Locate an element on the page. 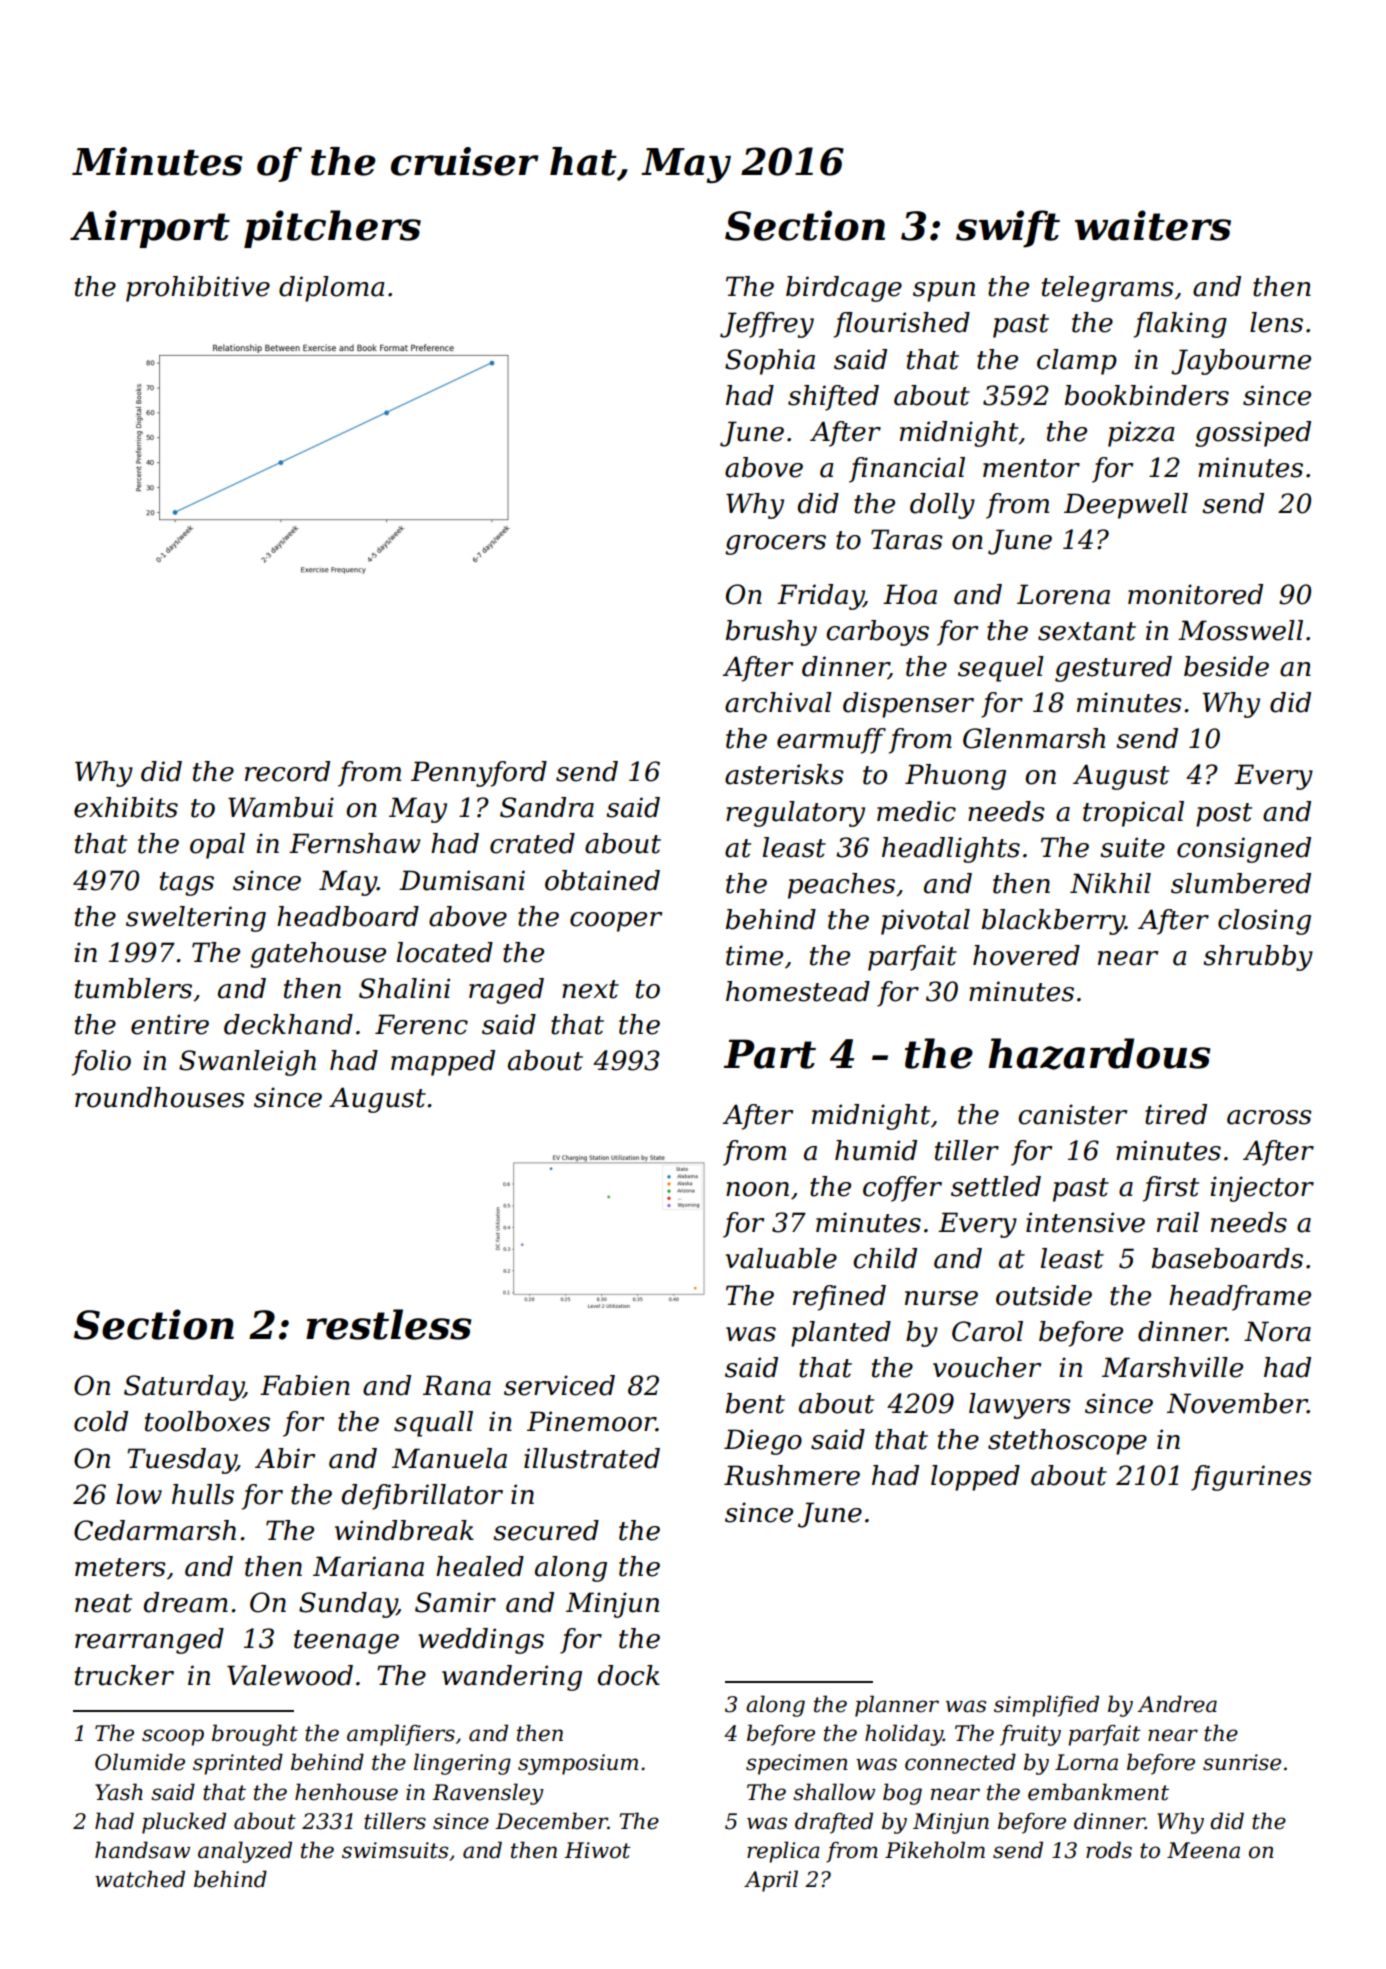 This document has height=1969, width=1386. homestead is located at coordinates (798, 991).
